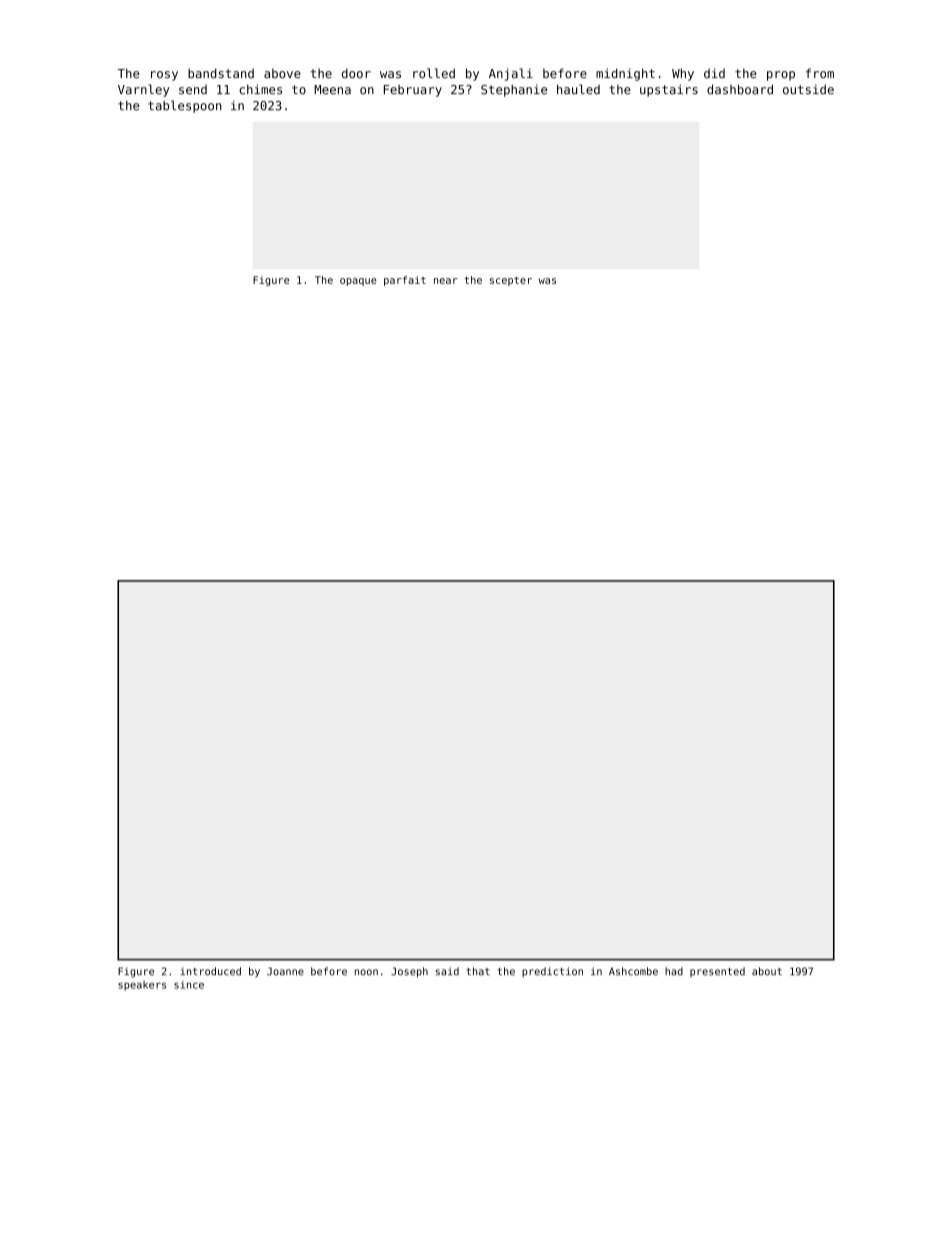  What do you see at coordinates (405, 281) in the screenshot?
I see `parfait` at bounding box center [405, 281].
